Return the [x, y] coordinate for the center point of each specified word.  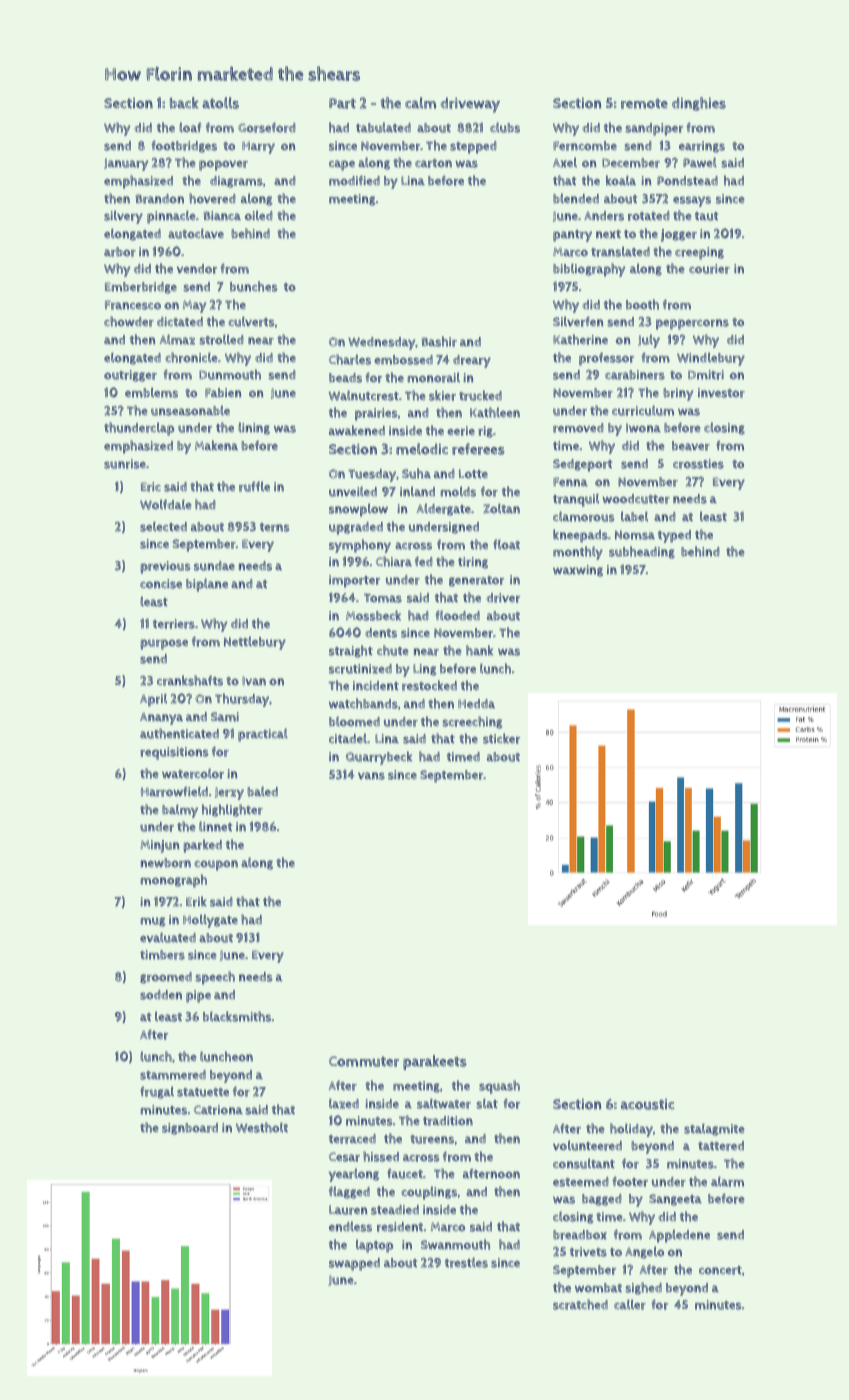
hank [479, 650]
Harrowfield [174, 791]
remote [644, 104]
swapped [354, 1264]
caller [630, 1304]
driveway [470, 105]
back [184, 103]
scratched [580, 1304]
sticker [501, 738]
